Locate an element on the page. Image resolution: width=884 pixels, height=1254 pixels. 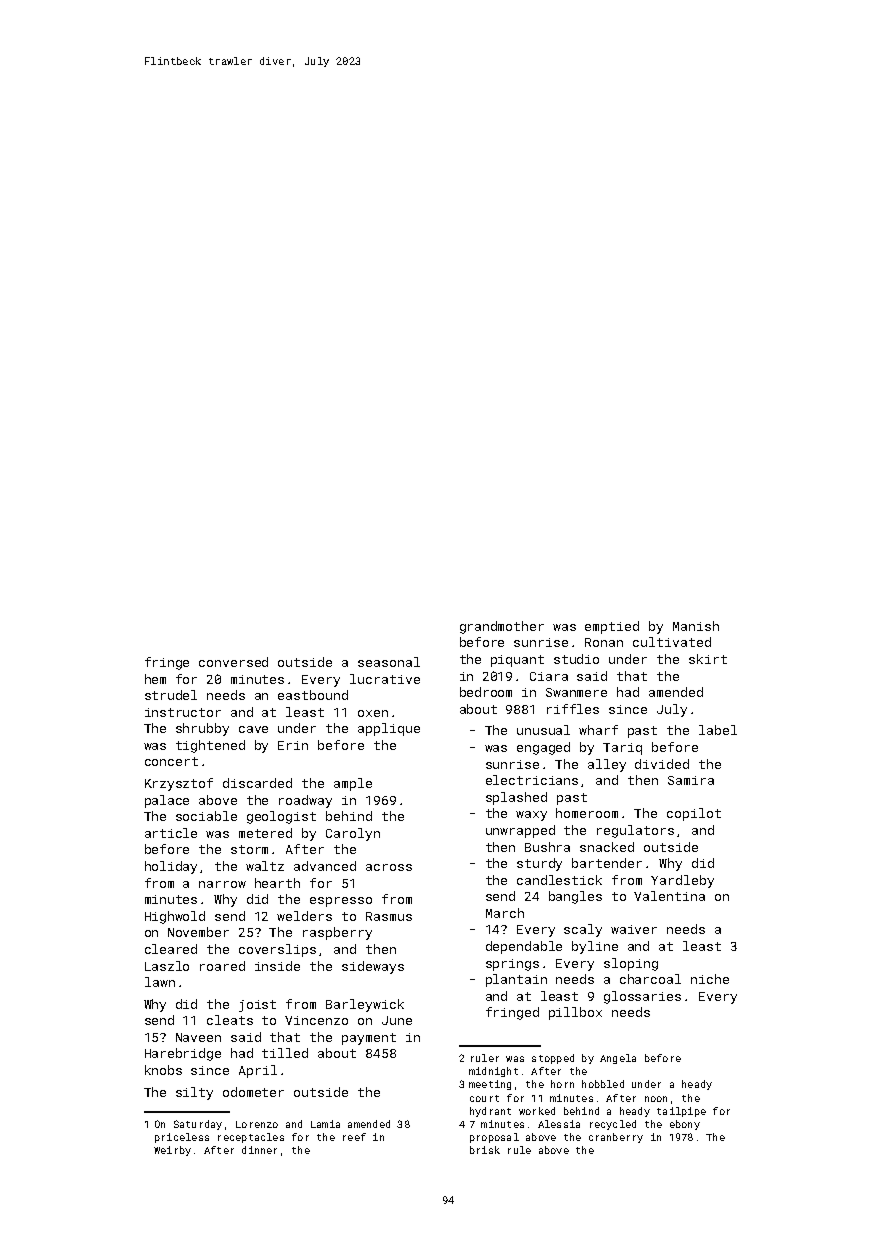
Yardleby is located at coordinates (682, 881).
